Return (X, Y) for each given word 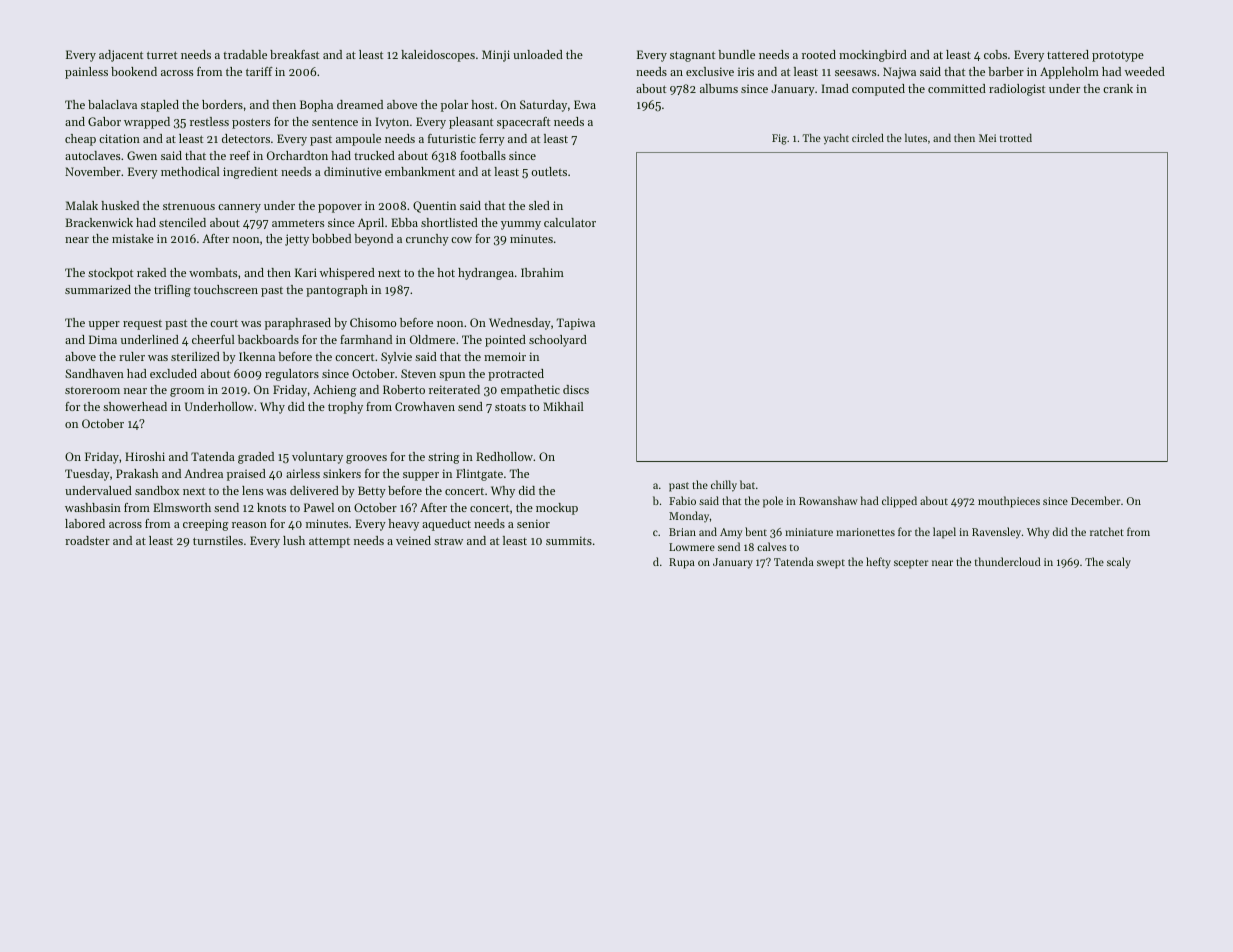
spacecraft (523, 123)
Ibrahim (542, 272)
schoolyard (558, 341)
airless (303, 473)
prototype (1118, 57)
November (93, 171)
